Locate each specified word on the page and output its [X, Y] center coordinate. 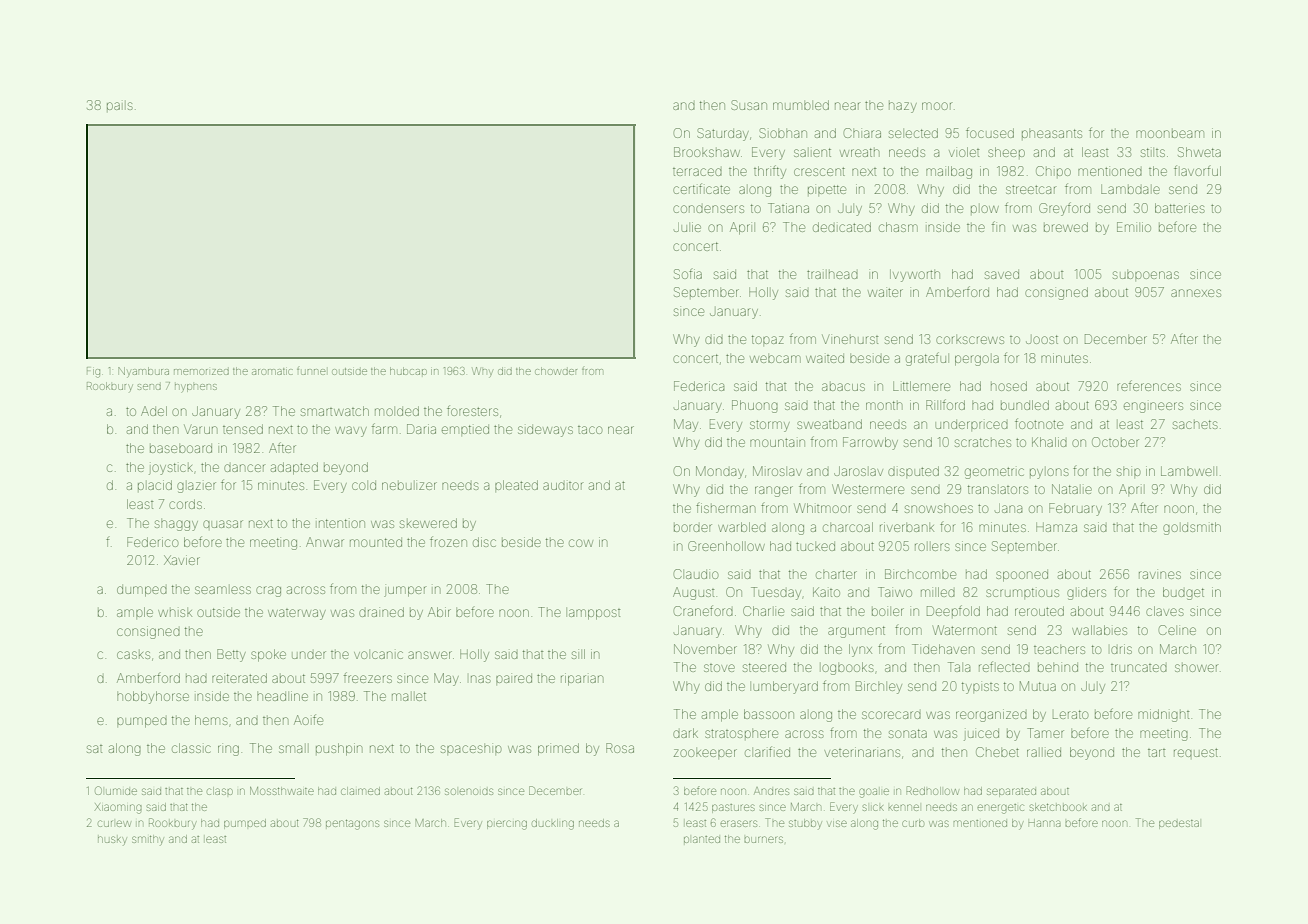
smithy [148, 839]
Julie [687, 227]
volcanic [378, 655]
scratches [983, 442]
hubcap [408, 371]
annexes [1196, 293]
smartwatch [335, 411]
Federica [699, 386]
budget [1183, 593]
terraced [697, 172]
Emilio [1134, 227]
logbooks [848, 668]
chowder [556, 371]
